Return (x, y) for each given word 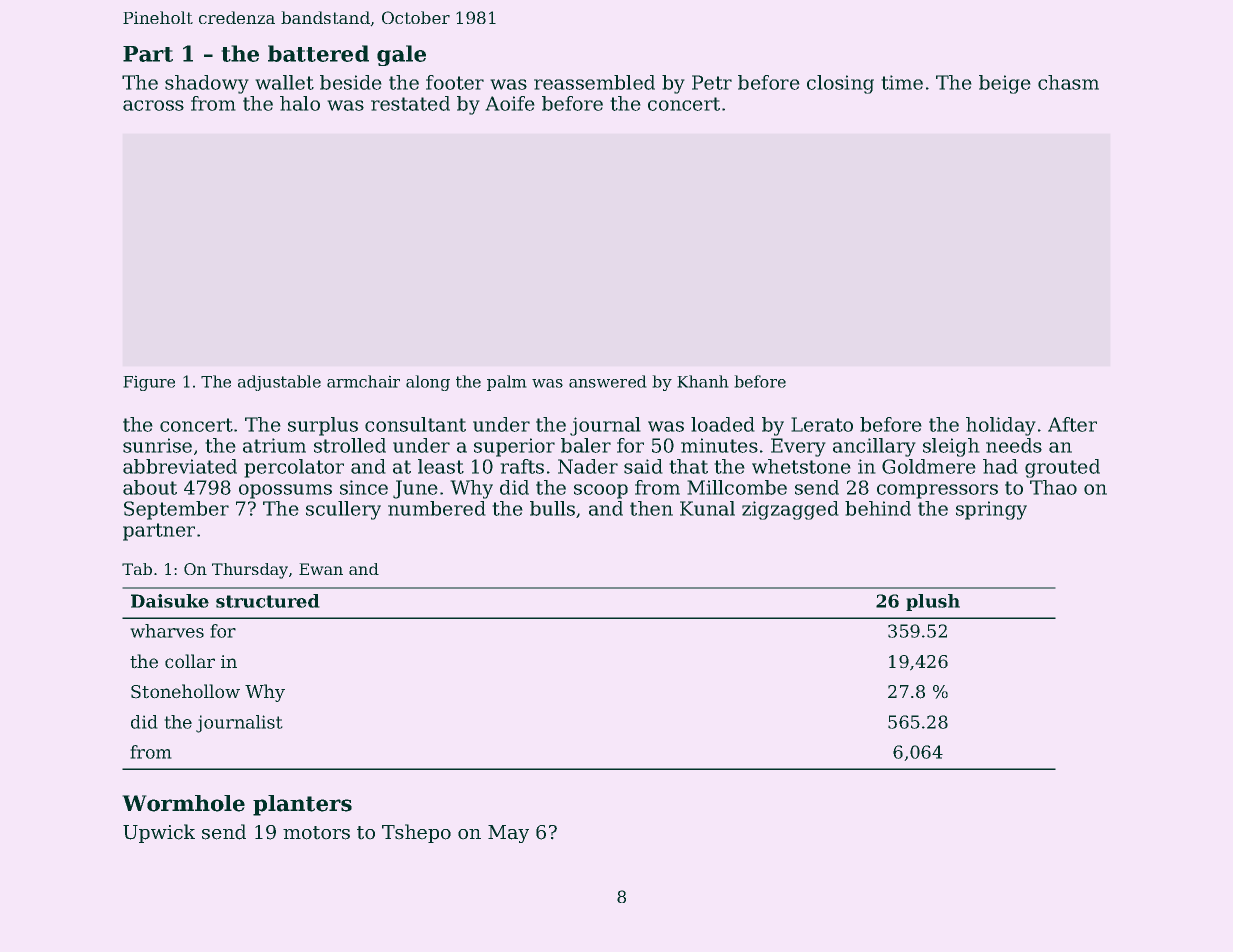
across (153, 105)
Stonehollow (185, 691)
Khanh (703, 381)
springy (991, 510)
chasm (1068, 82)
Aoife (510, 103)
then (651, 508)
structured (267, 601)
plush (933, 602)
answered (607, 381)
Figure (149, 383)
